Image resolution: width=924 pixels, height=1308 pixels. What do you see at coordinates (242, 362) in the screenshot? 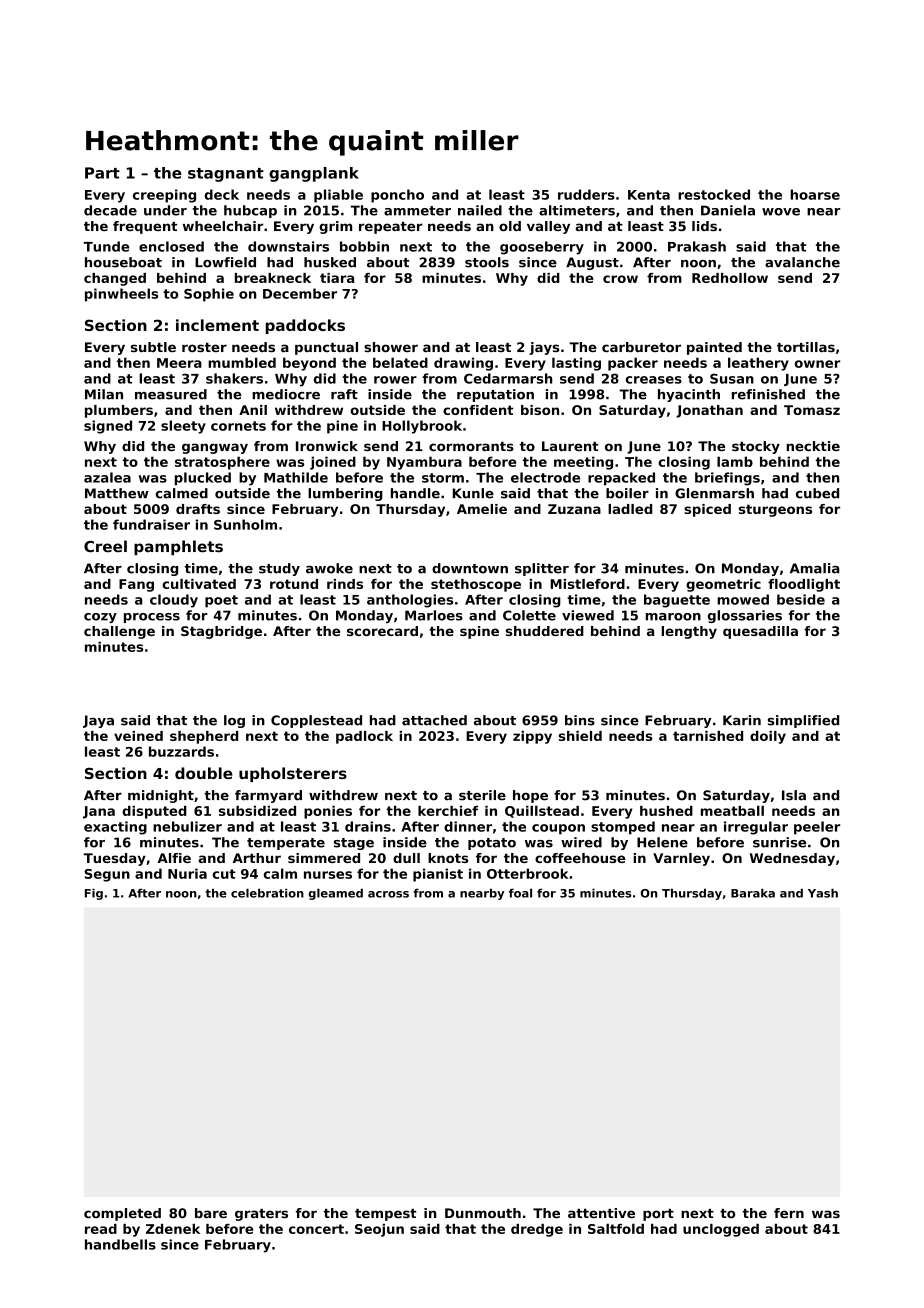
I see `mumbled` at bounding box center [242, 362].
